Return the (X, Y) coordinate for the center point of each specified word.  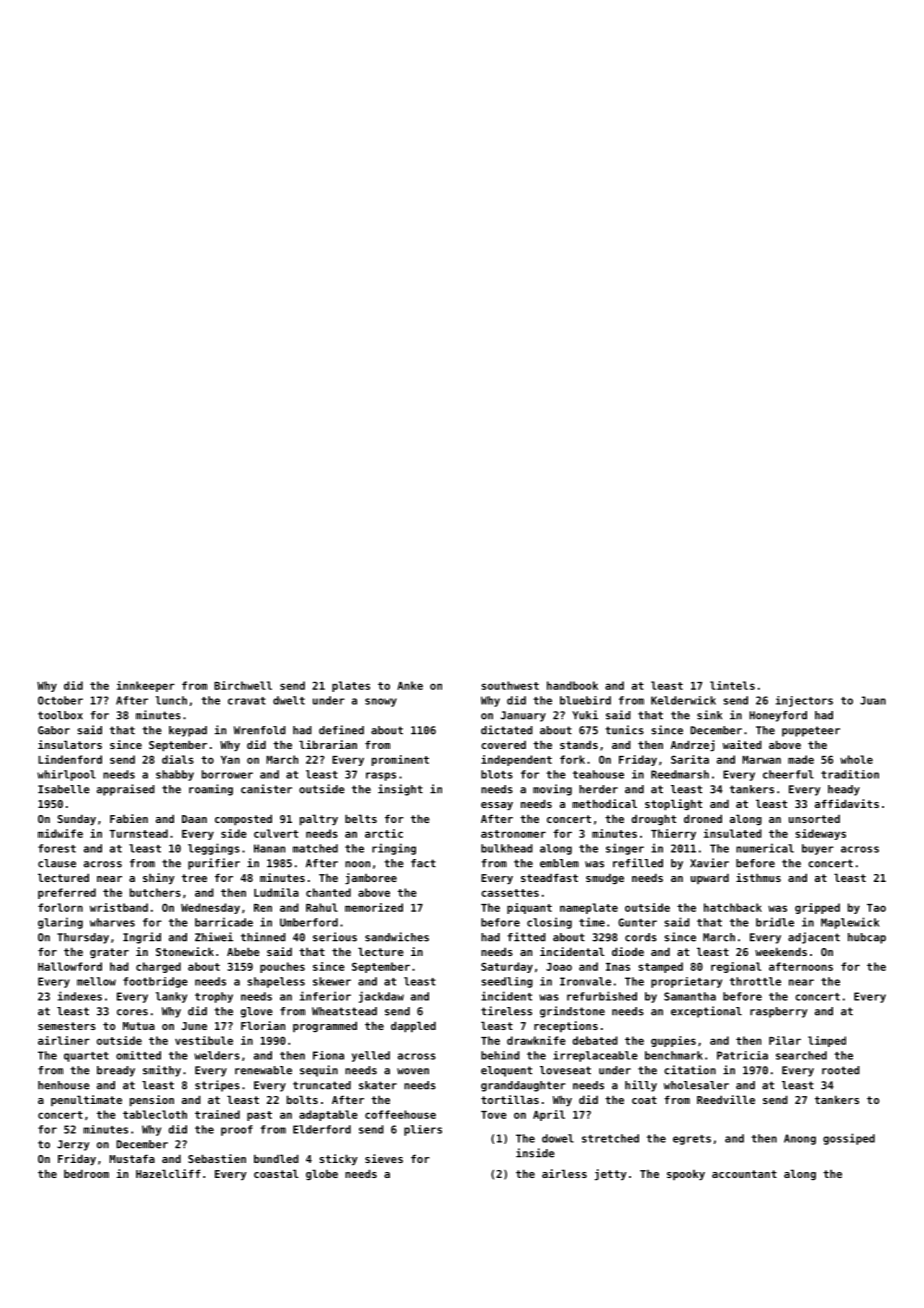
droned (703, 818)
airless (564, 1173)
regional (736, 967)
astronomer (513, 834)
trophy (214, 997)
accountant (744, 1174)
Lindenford (70, 759)
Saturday (507, 967)
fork (572, 759)
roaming (211, 790)
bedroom (86, 1173)
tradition (850, 774)
